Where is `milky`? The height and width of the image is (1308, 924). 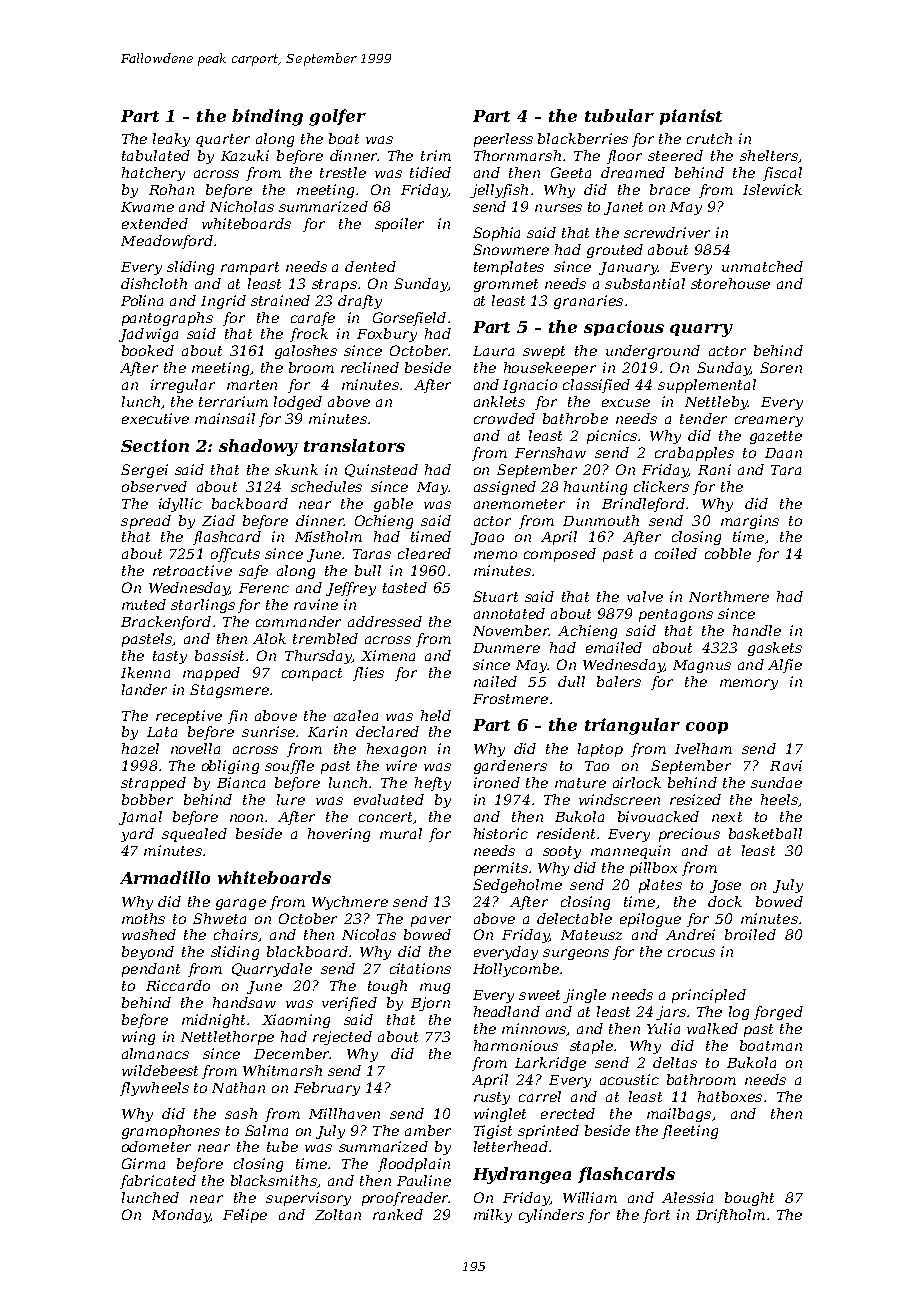
milky is located at coordinates (493, 1216).
